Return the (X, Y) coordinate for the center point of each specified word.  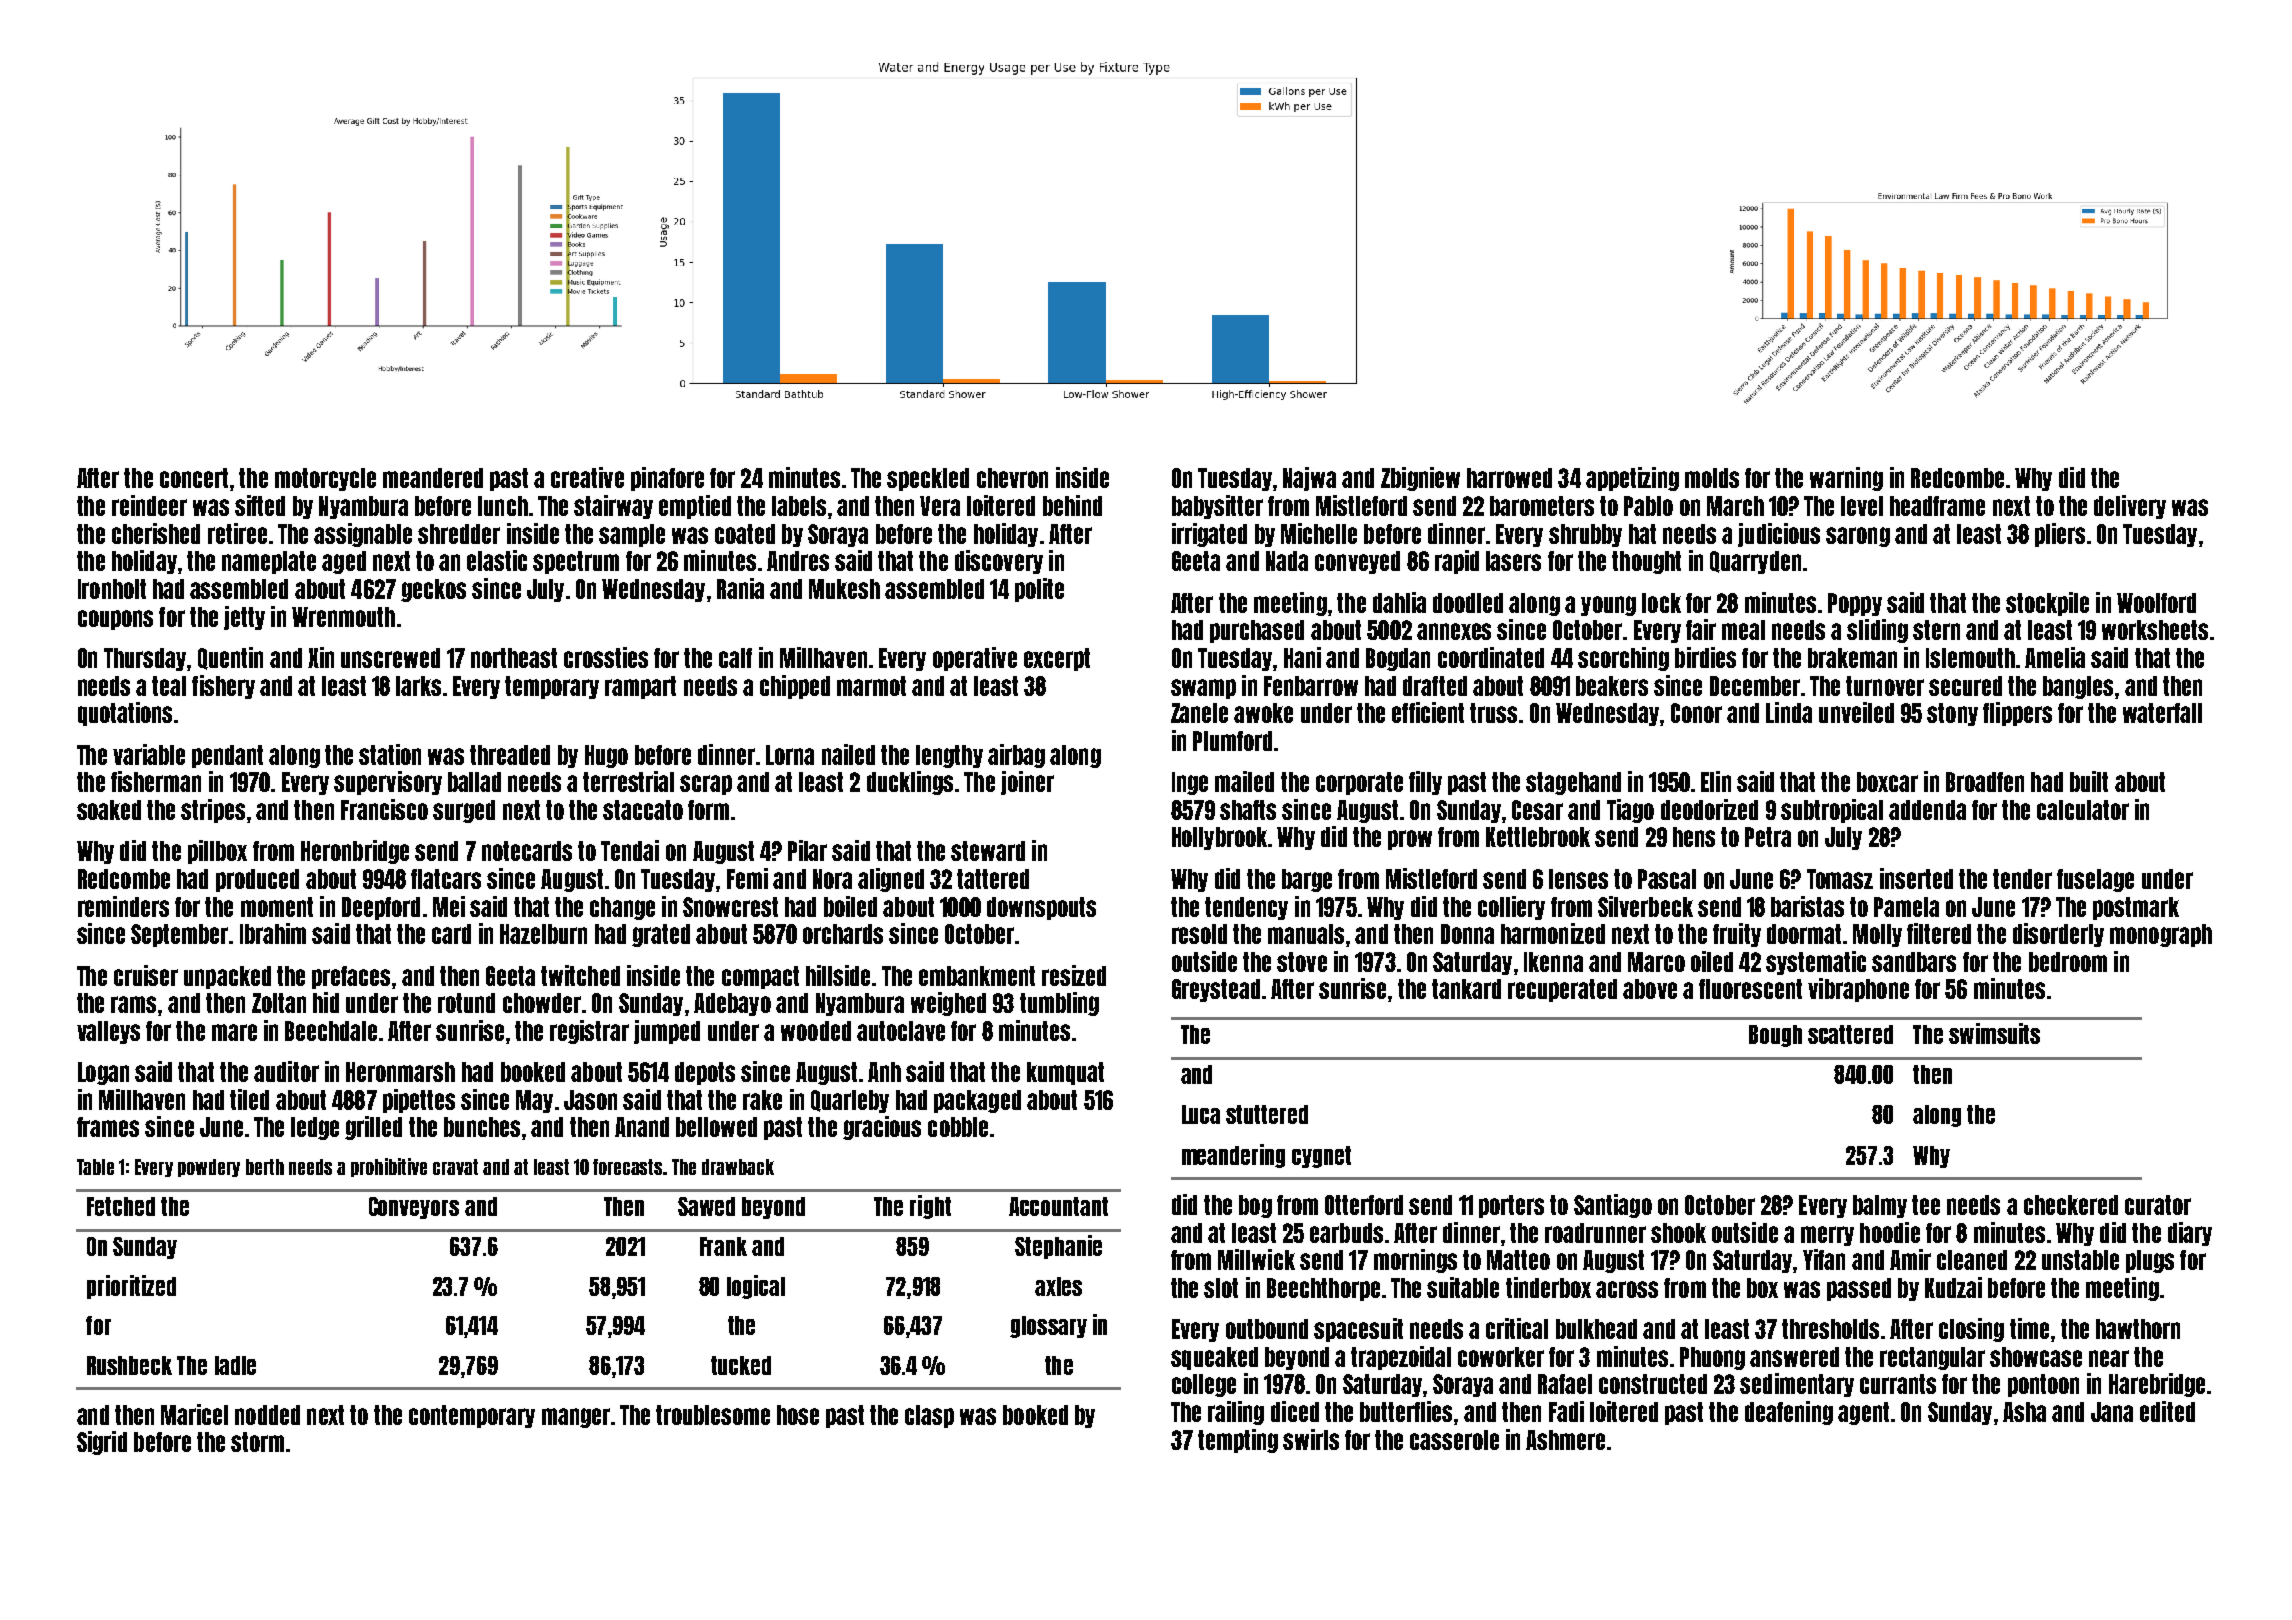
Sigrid (102, 1443)
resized (1074, 975)
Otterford (1364, 1205)
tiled (249, 1099)
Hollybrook (1219, 838)
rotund (466, 1003)
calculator (2083, 810)
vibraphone (1858, 990)
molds (1712, 478)
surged (464, 811)
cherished (156, 533)
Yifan (1824, 1259)
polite (1039, 590)
